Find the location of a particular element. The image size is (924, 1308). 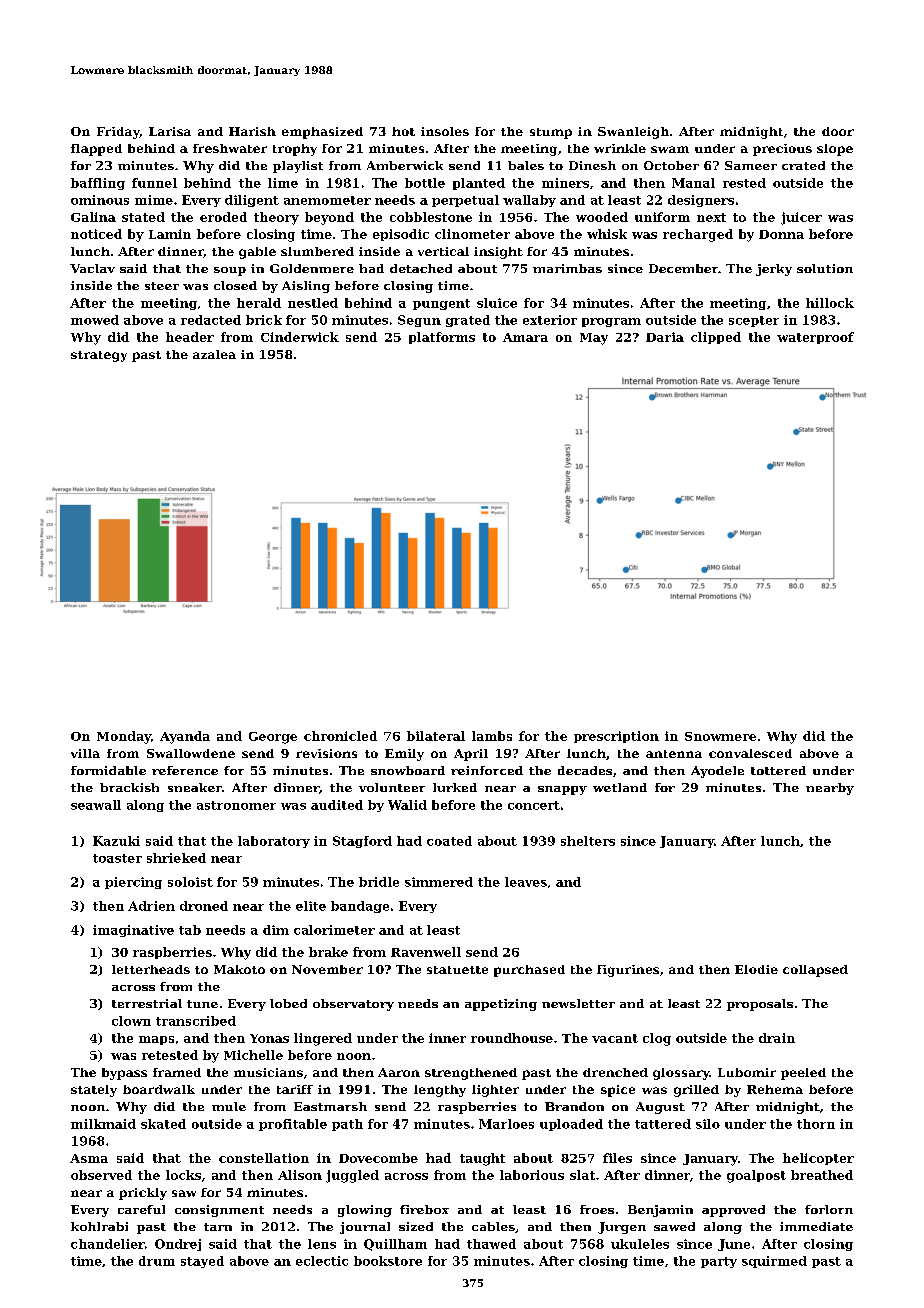

Alison is located at coordinates (300, 1175).
